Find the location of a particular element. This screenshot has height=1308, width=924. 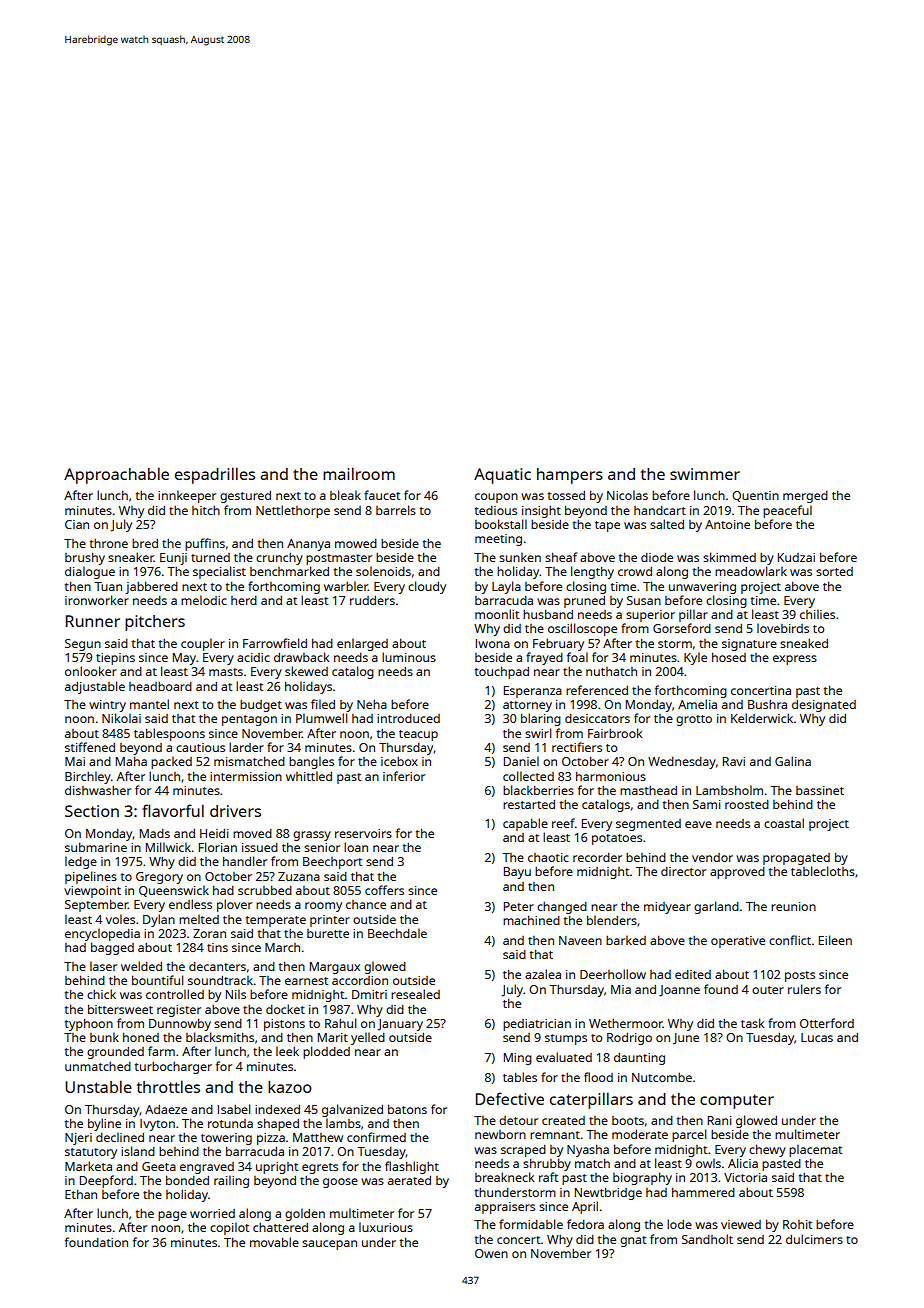

insight is located at coordinates (541, 512).
